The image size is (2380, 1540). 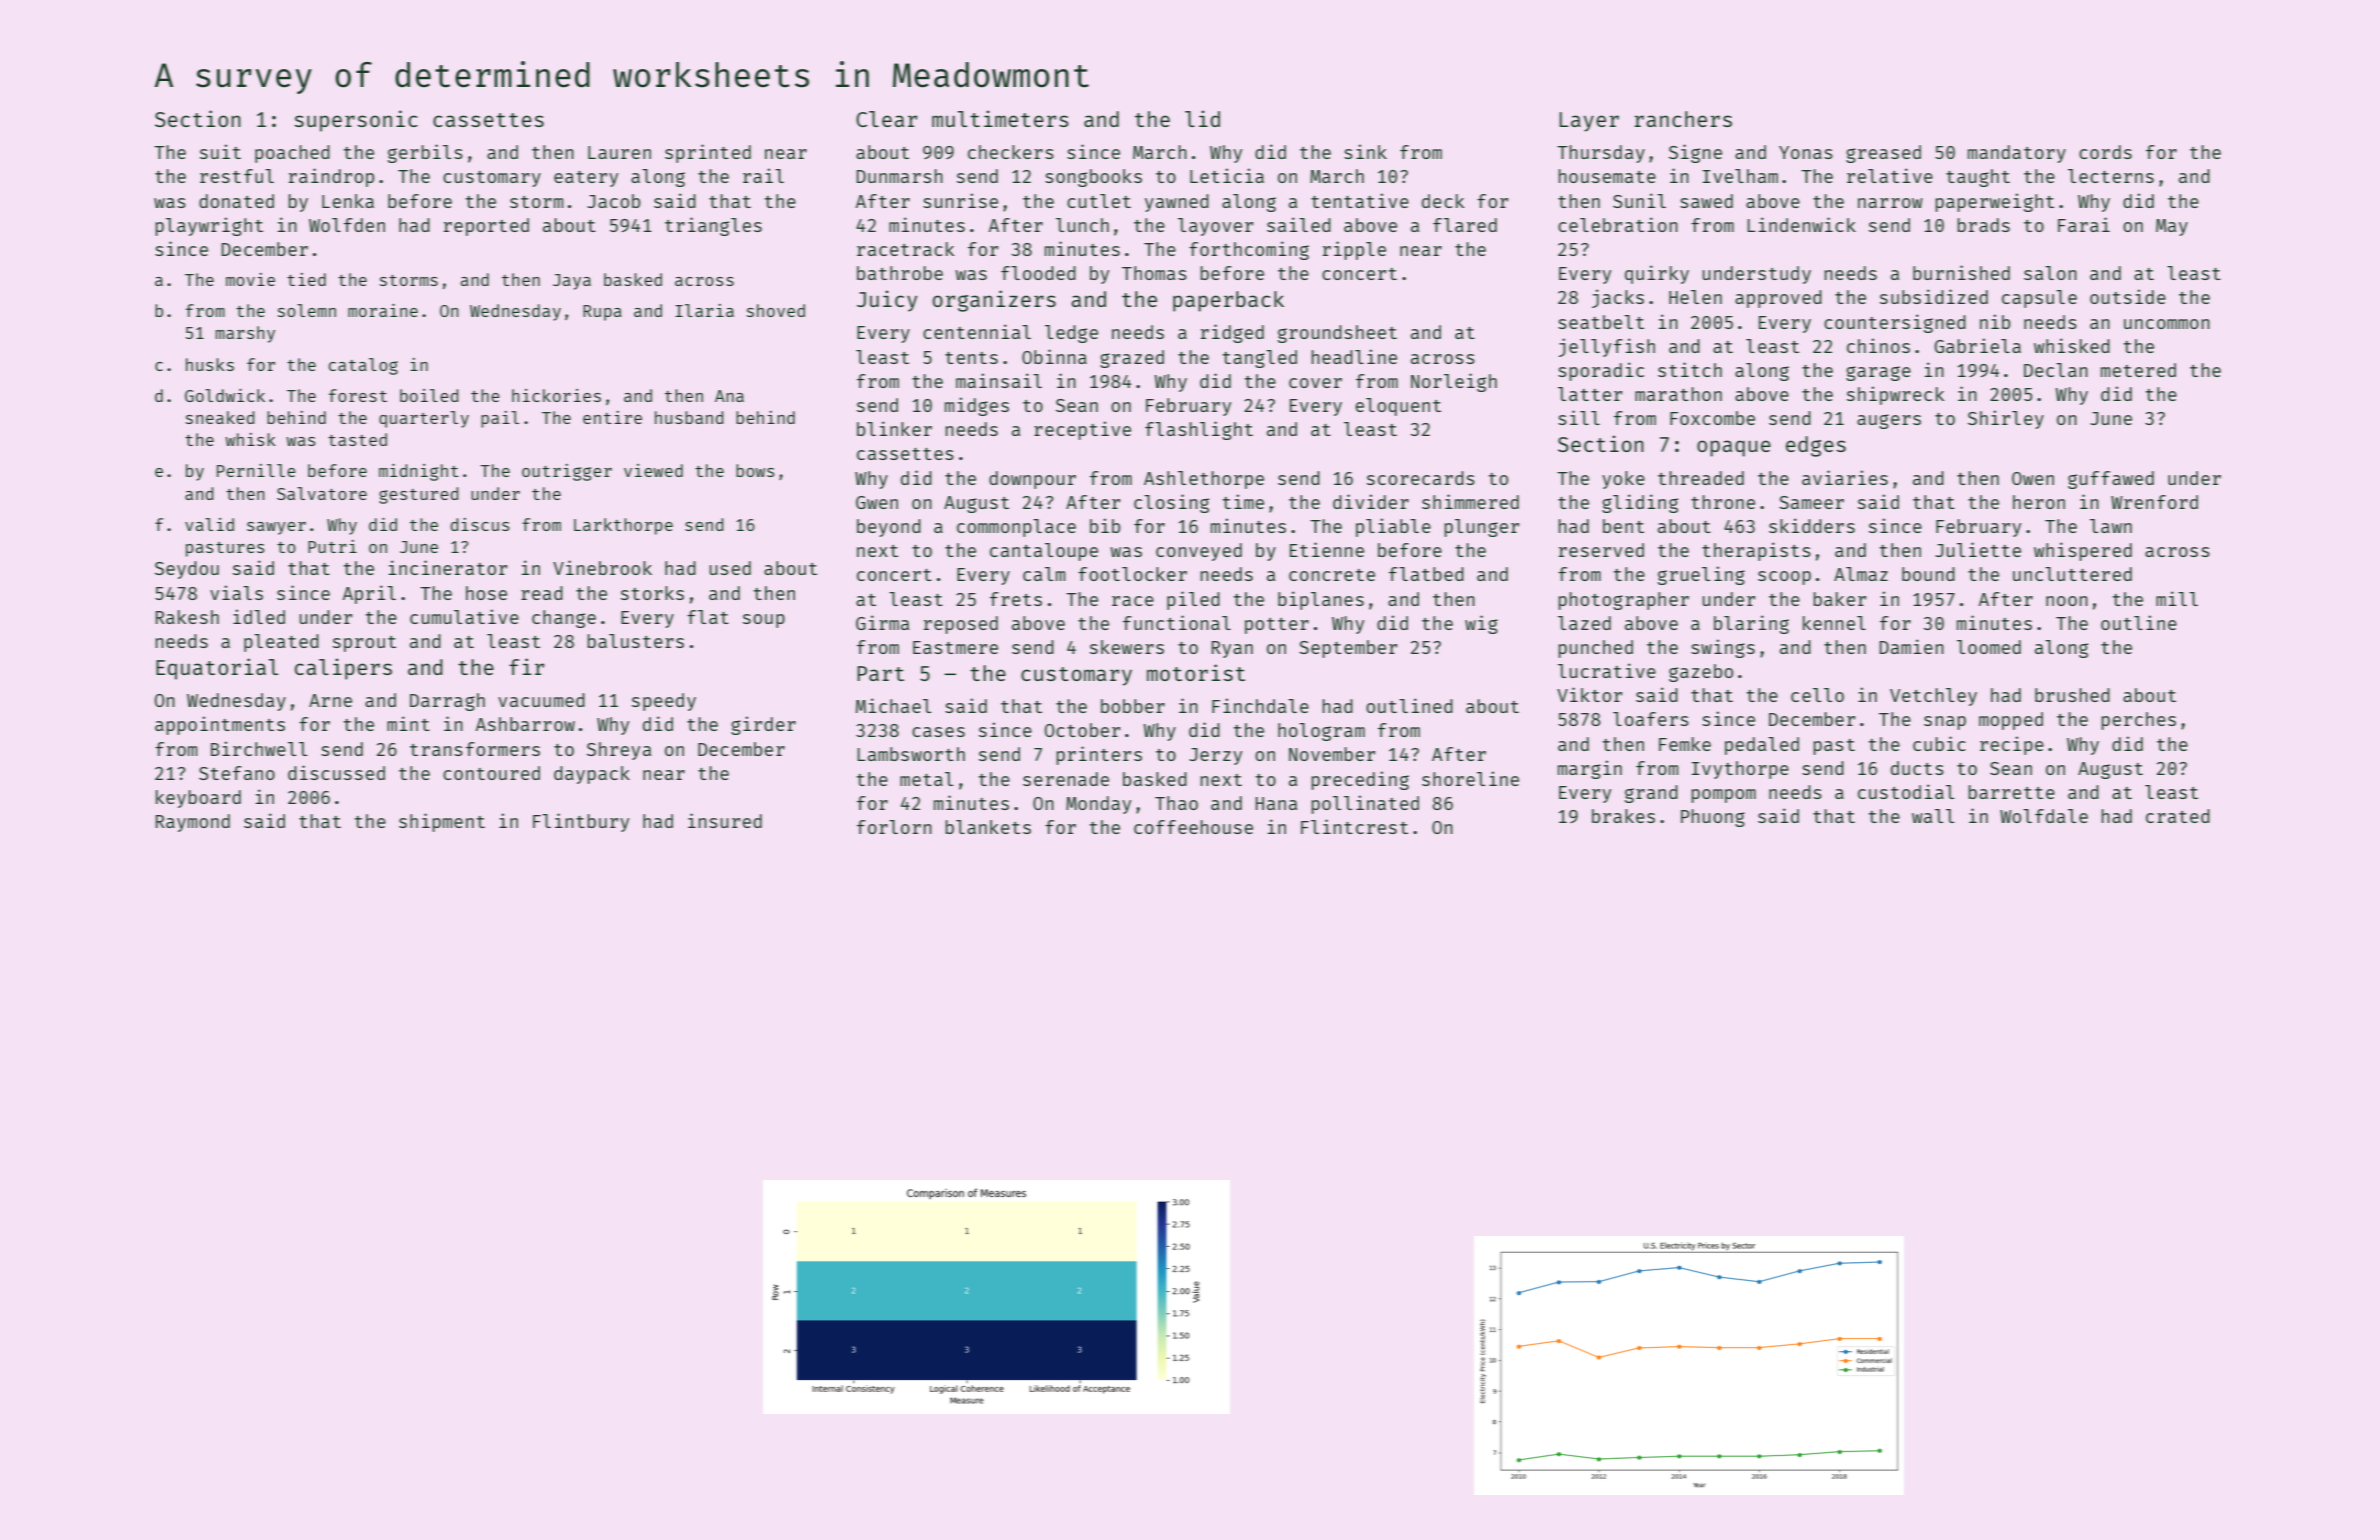 I want to click on husband, so click(x=689, y=417).
